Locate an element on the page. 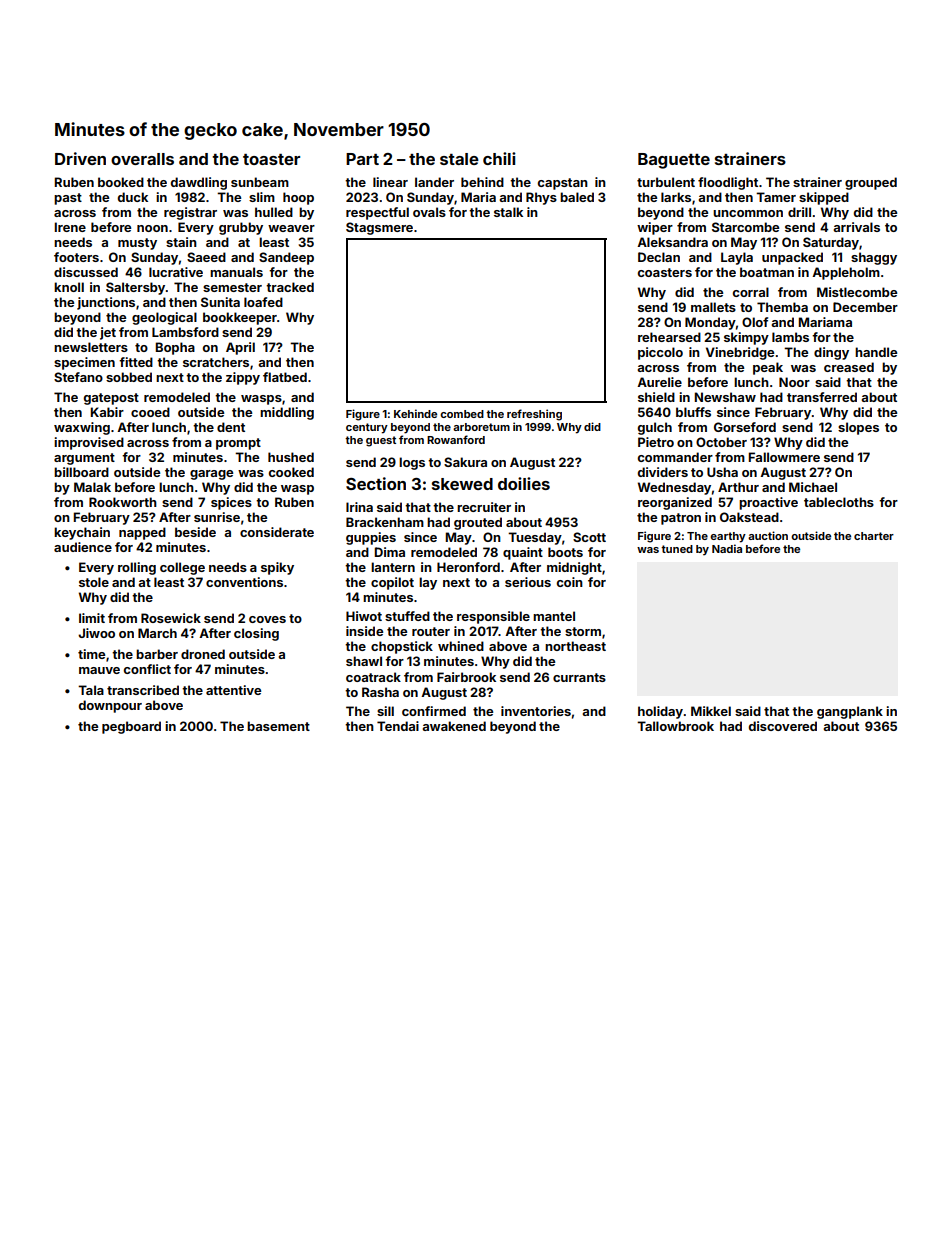 The width and height of the page is (952, 1233). northeast is located at coordinates (575, 646).
